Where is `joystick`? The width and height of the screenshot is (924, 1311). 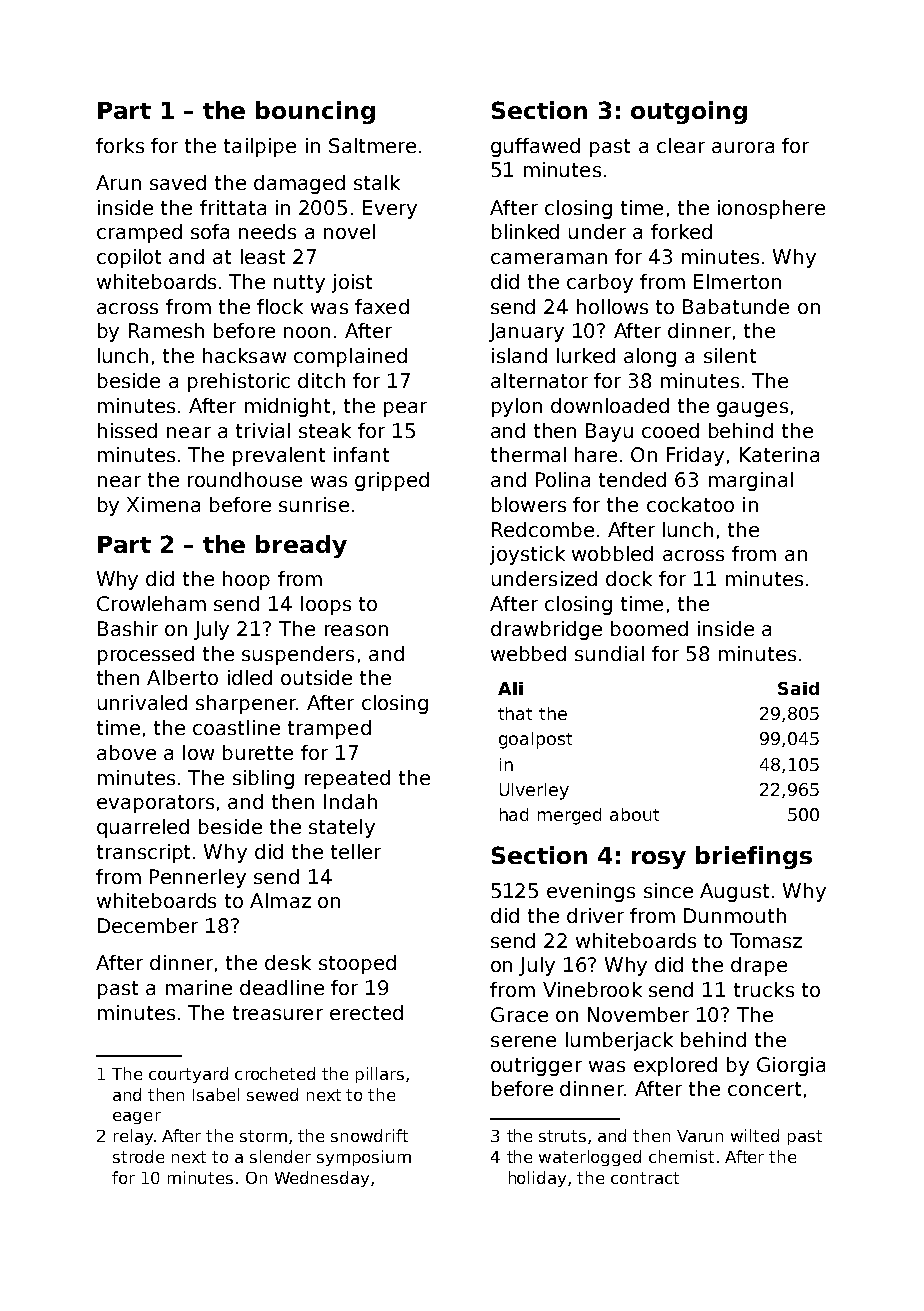
joystick is located at coordinates (527, 555).
